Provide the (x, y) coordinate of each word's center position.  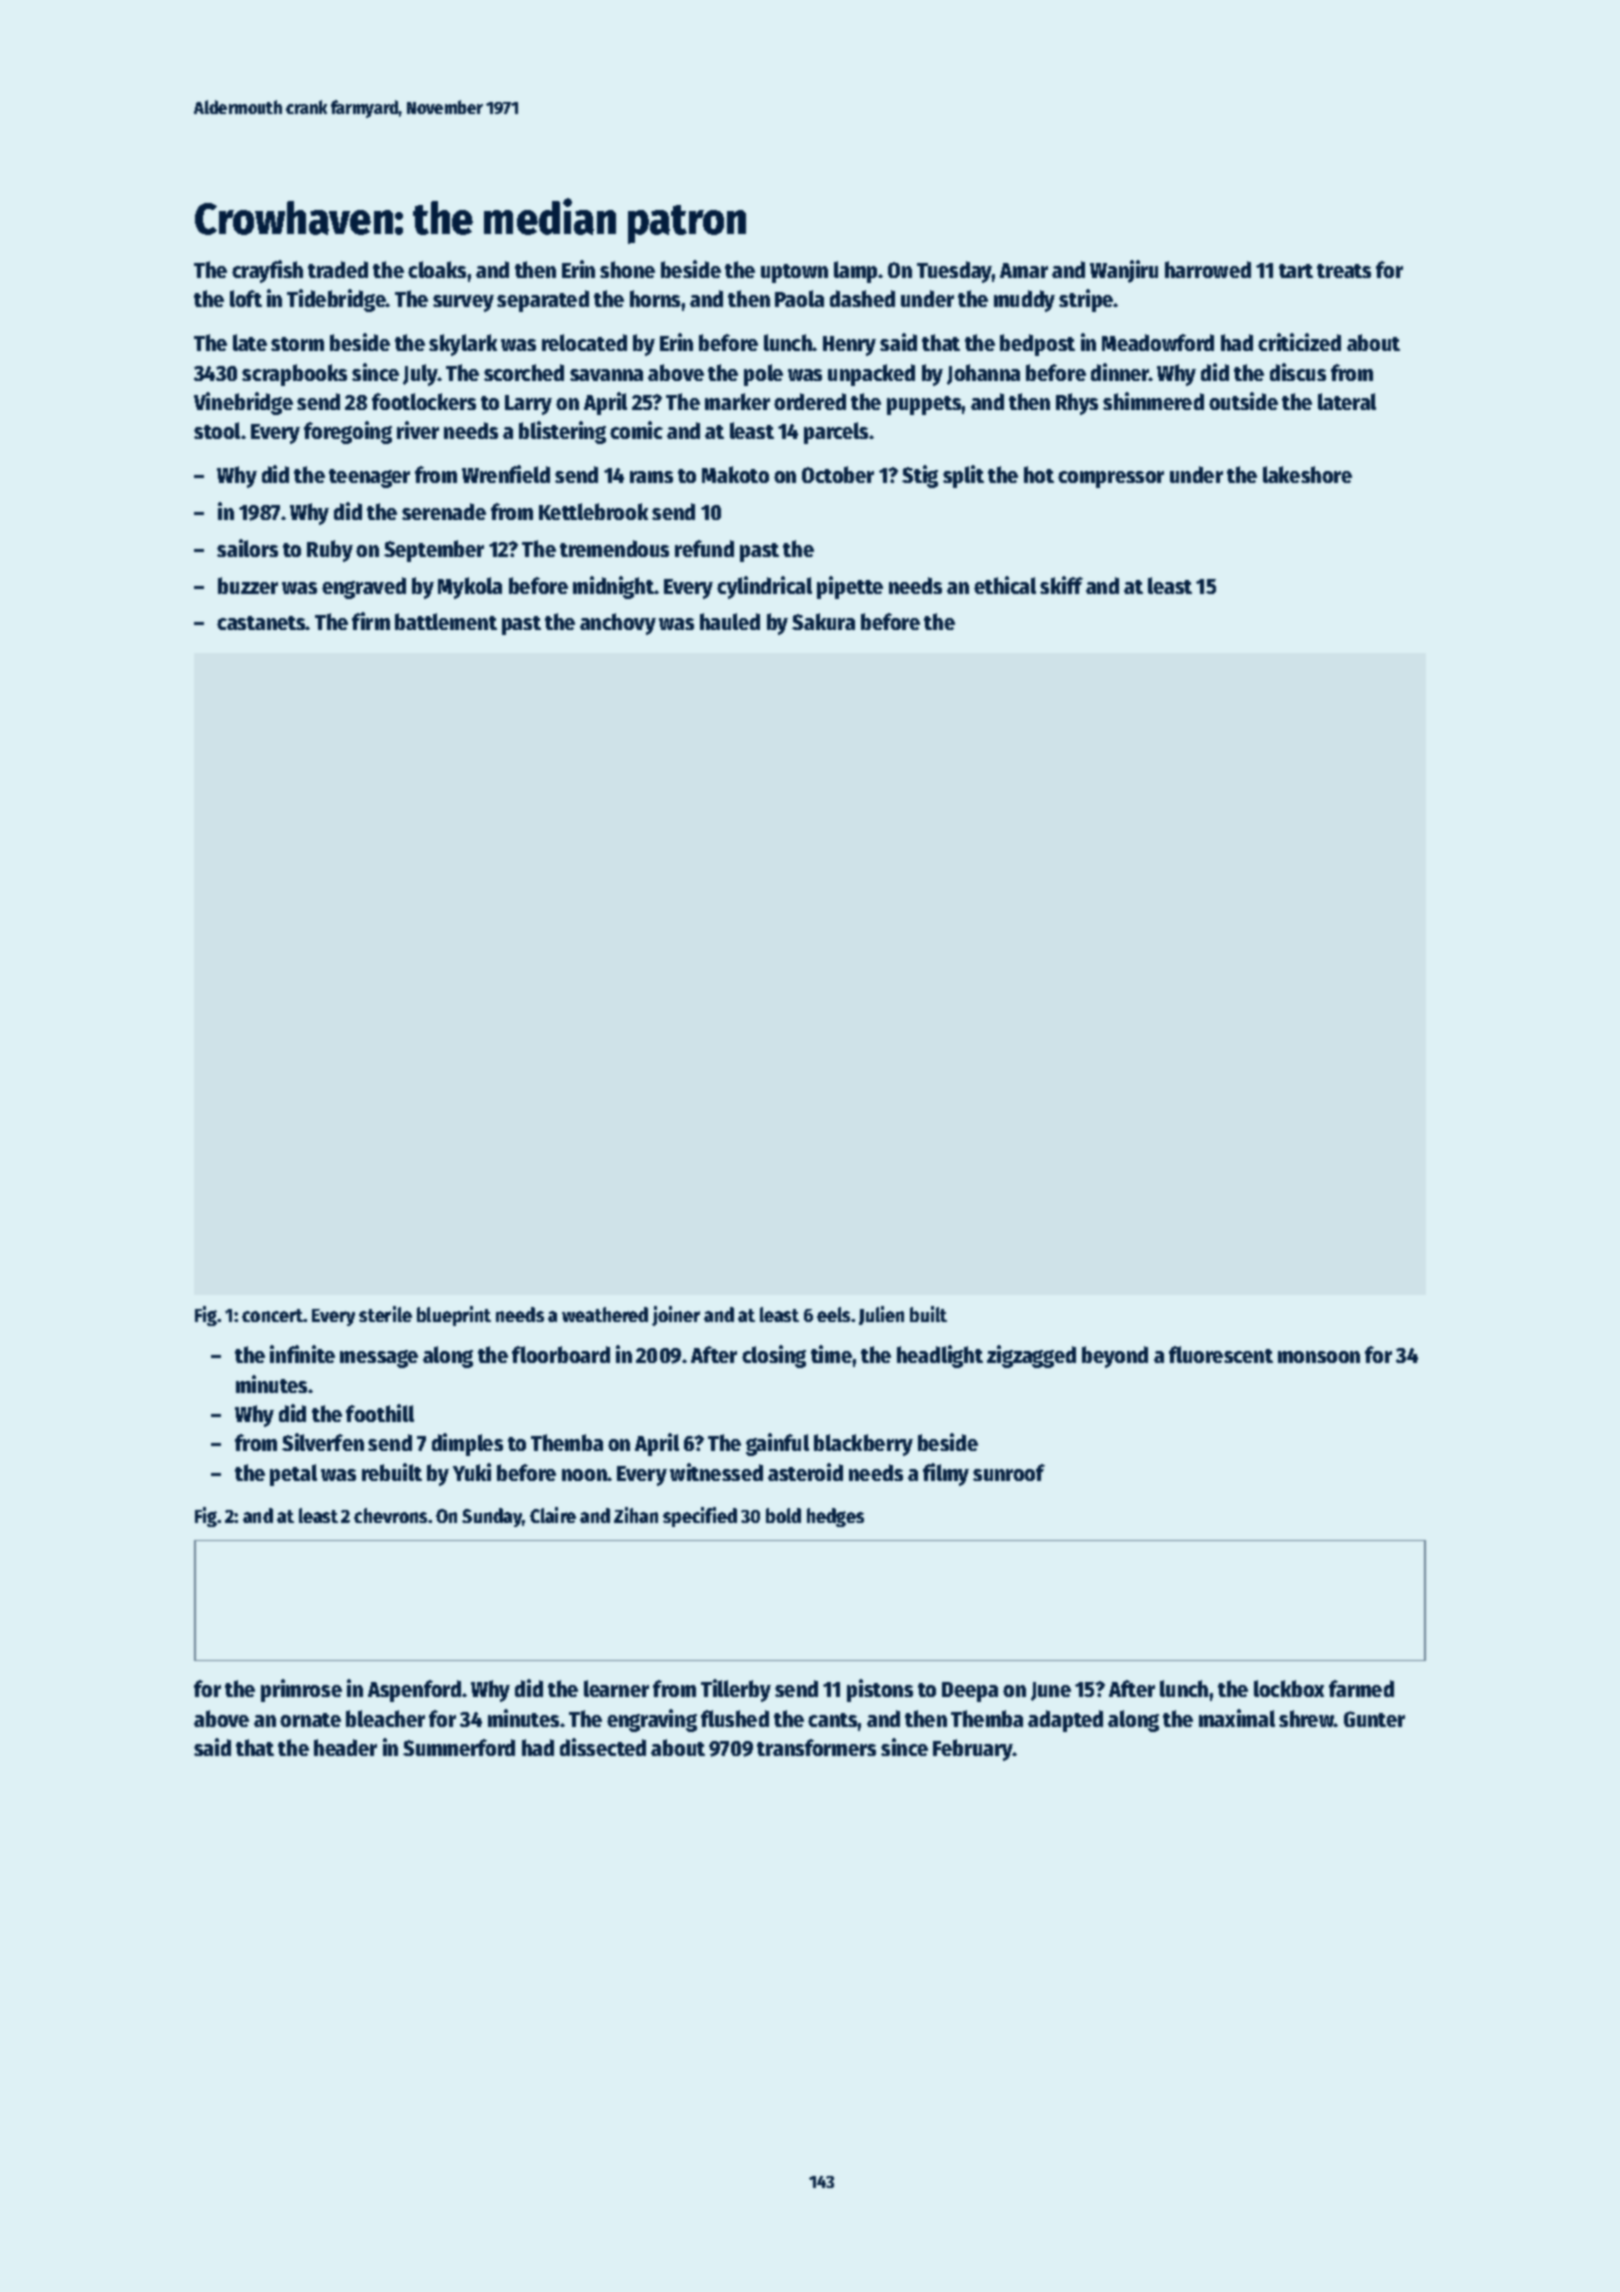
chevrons (390, 1515)
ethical (1005, 585)
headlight (940, 1356)
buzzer (248, 585)
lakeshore (1307, 474)
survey (463, 303)
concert (273, 1315)
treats (1344, 271)
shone (627, 269)
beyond (1115, 1357)
